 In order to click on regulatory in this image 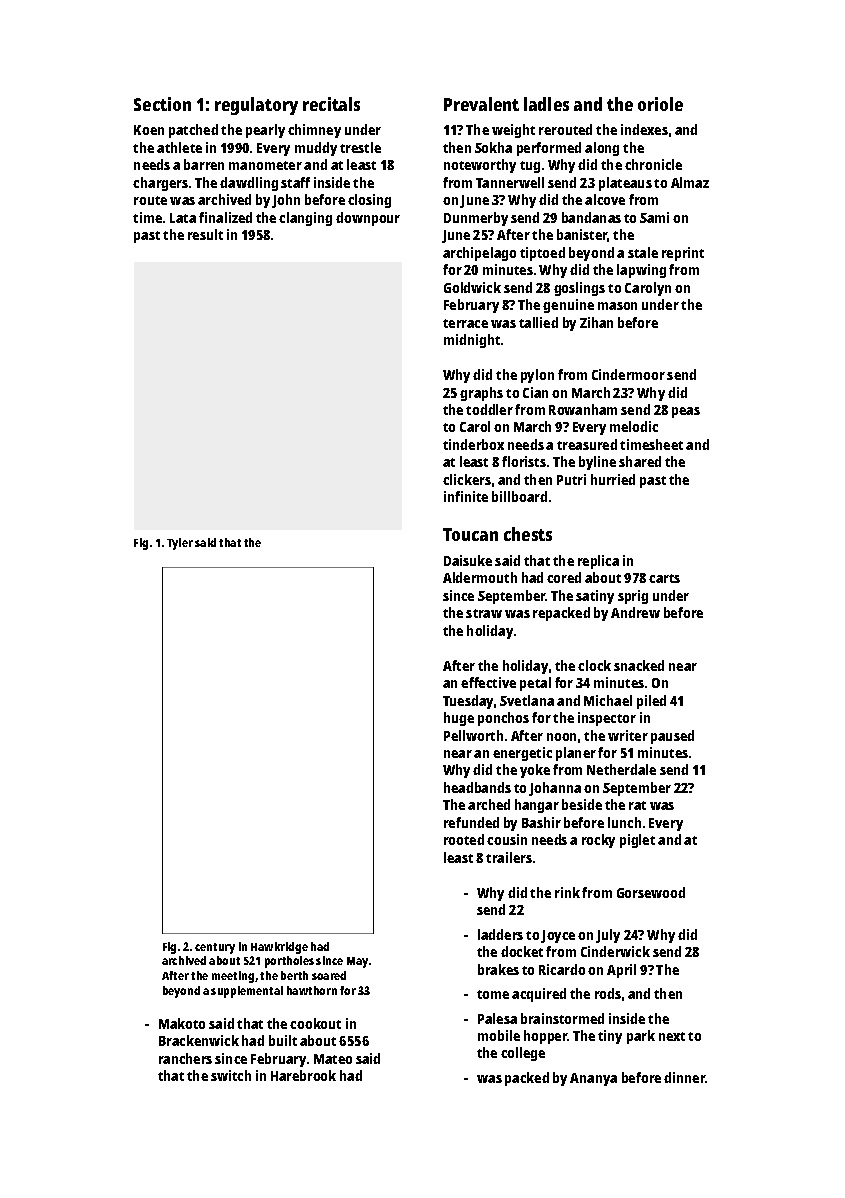, I will do `click(256, 106)`.
